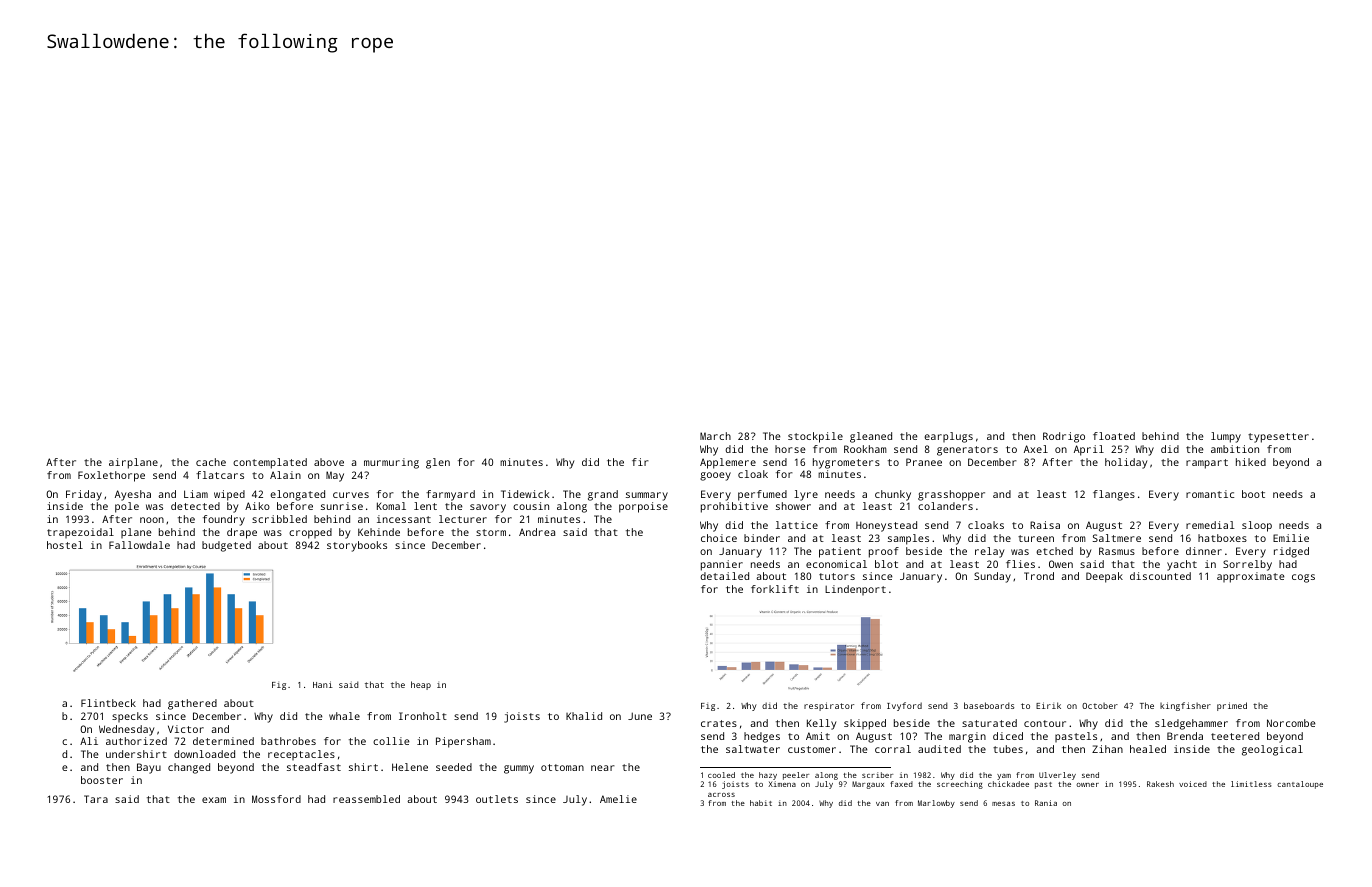 This screenshot has width=1372, height=887. Describe the element at coordinates (1247, 565) in the screenshot. I see `Sorrelby` at that location.
